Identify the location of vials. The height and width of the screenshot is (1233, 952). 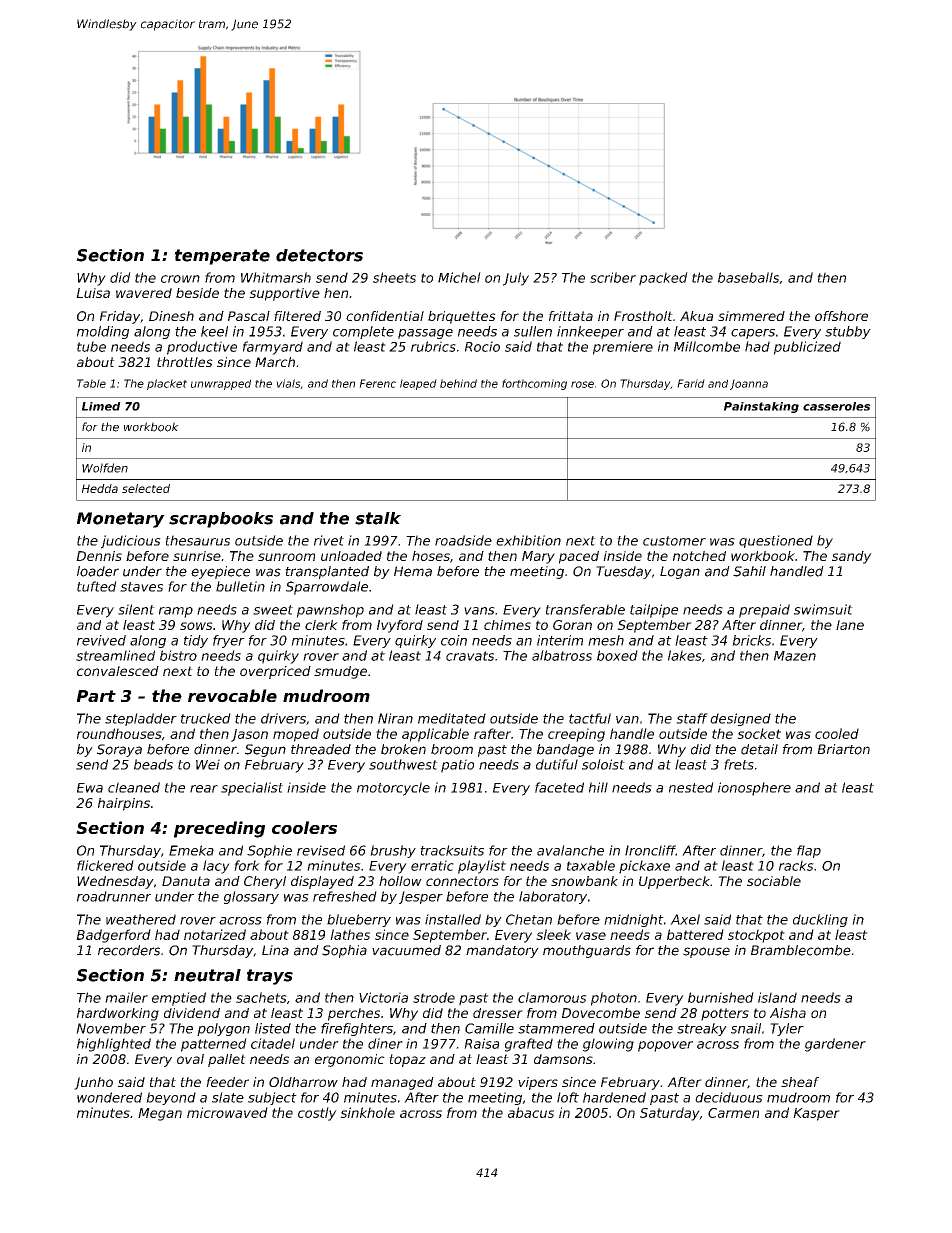
(288, 383).
